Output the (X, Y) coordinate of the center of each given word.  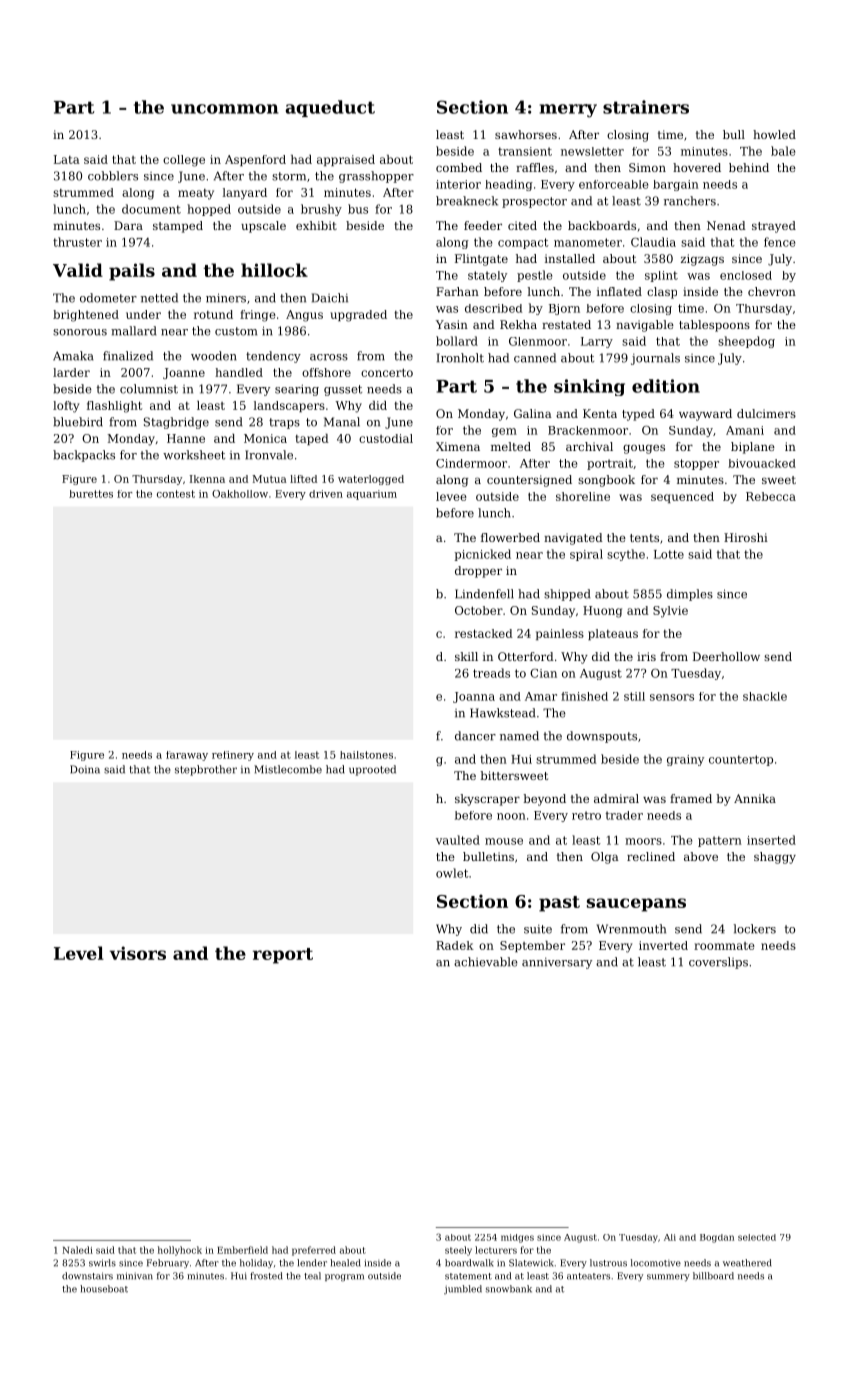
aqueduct (330, 108)
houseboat (104, 1289)
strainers (646, 107)
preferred (314, 1251)
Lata (67, 159)
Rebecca (771, 496)
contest (176, 494)
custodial (386, 438)
